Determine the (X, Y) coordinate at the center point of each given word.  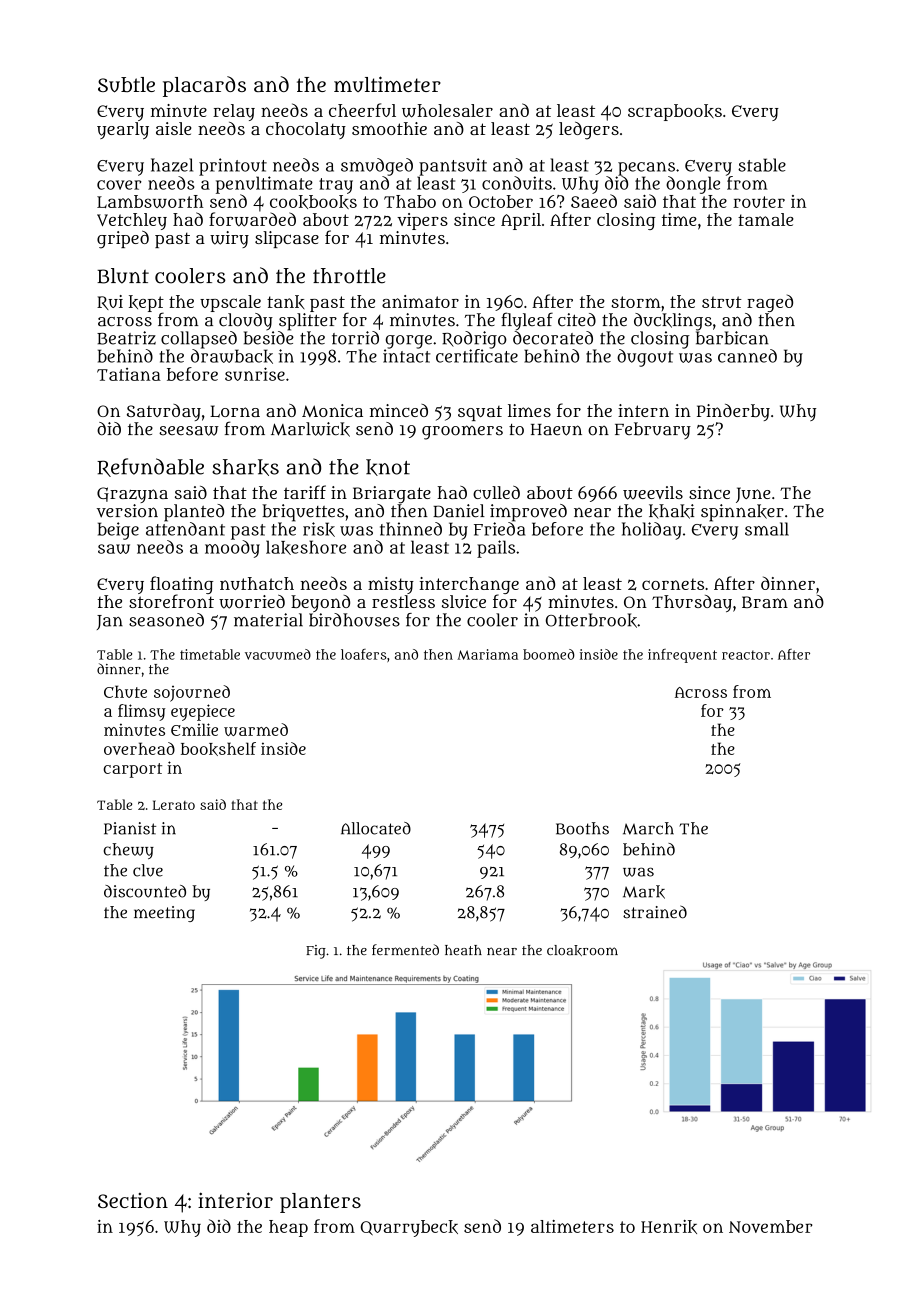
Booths (582, 828)
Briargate (392, 495)
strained (655, 912)
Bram (765, 602)
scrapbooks (675, 112)
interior (235, 1200)
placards (204, 86)
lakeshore (306, 547)
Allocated (376, 828)
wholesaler (447, 111)
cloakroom (582, 950)
